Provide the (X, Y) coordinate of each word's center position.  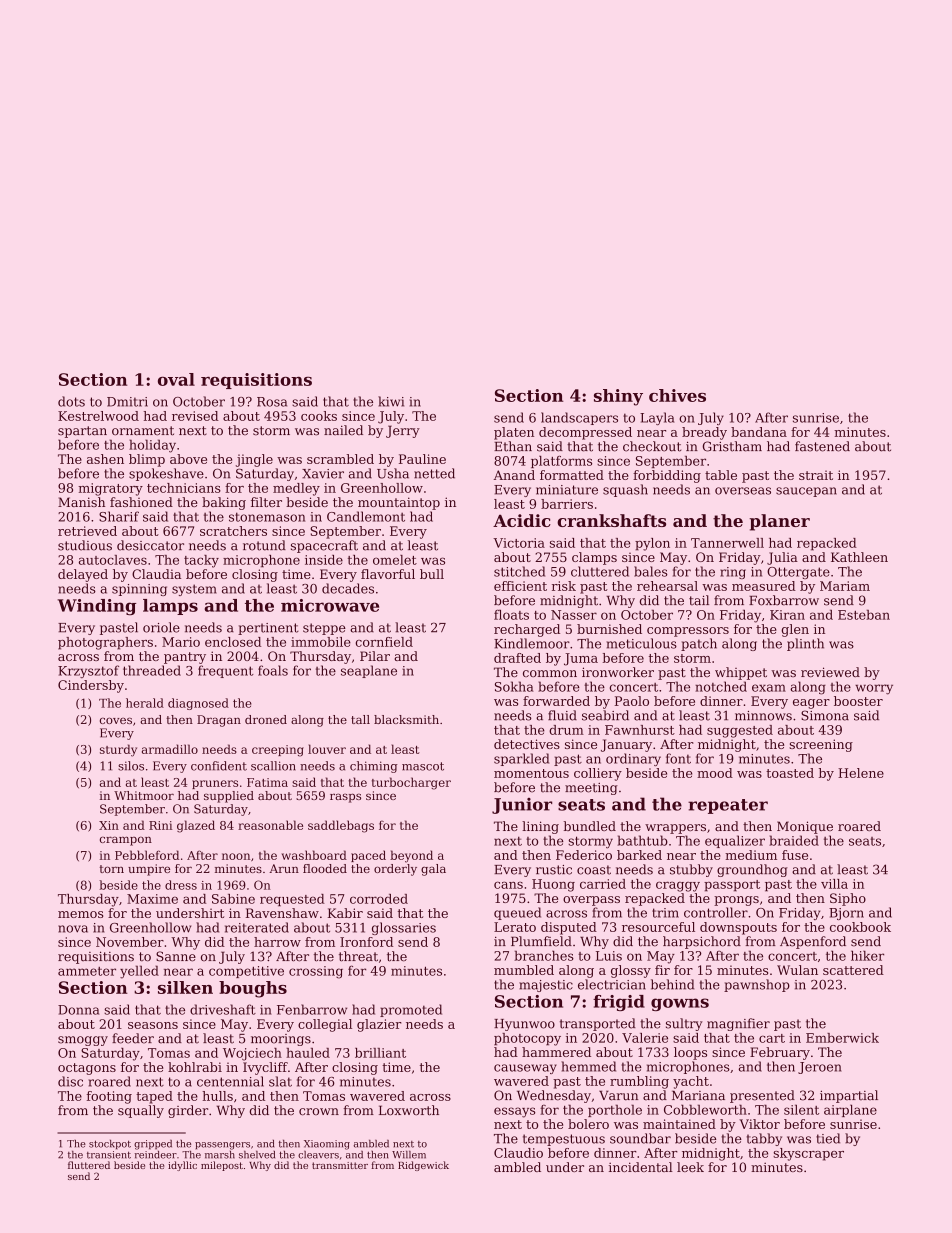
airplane (850, 1110)
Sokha (514, 686)
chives (677, 395)
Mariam (845, 586)
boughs (253, 989)
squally (141, 1111)
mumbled (524, 970)
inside (324, 560)
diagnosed (198, 704)
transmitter (340, 1165)
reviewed (830, 672)
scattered (853, 970)
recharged (527, 630)
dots (71, 401)
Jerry (403, 431)
